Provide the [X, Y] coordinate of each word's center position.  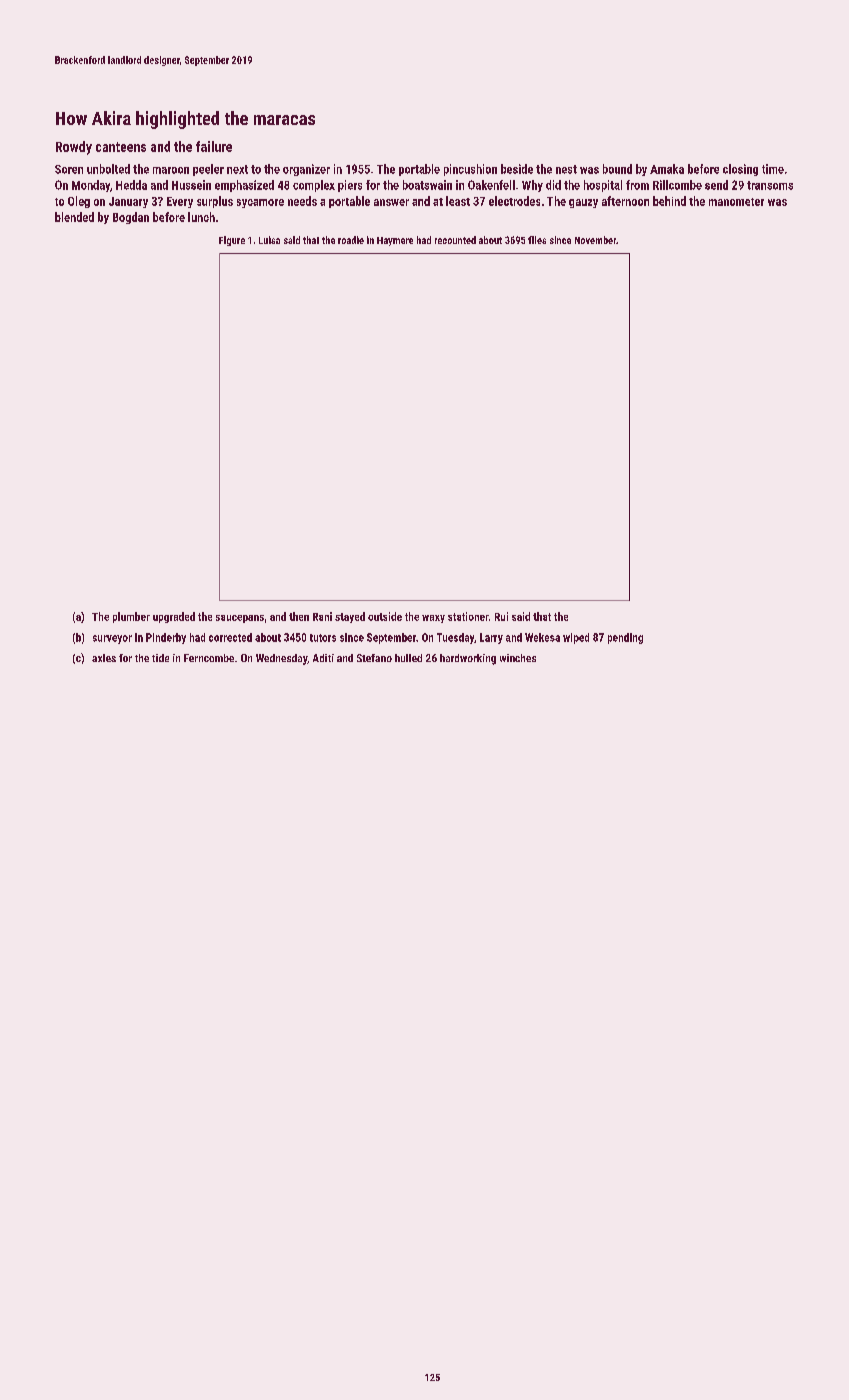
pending [625, 638]
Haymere [395, 241]
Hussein [191, 185]
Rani [322, 616]
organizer [306, 170]
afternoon [625, 201]
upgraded [174, 617]
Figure [232, 241]
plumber [131, 617]
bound [617, 169]
